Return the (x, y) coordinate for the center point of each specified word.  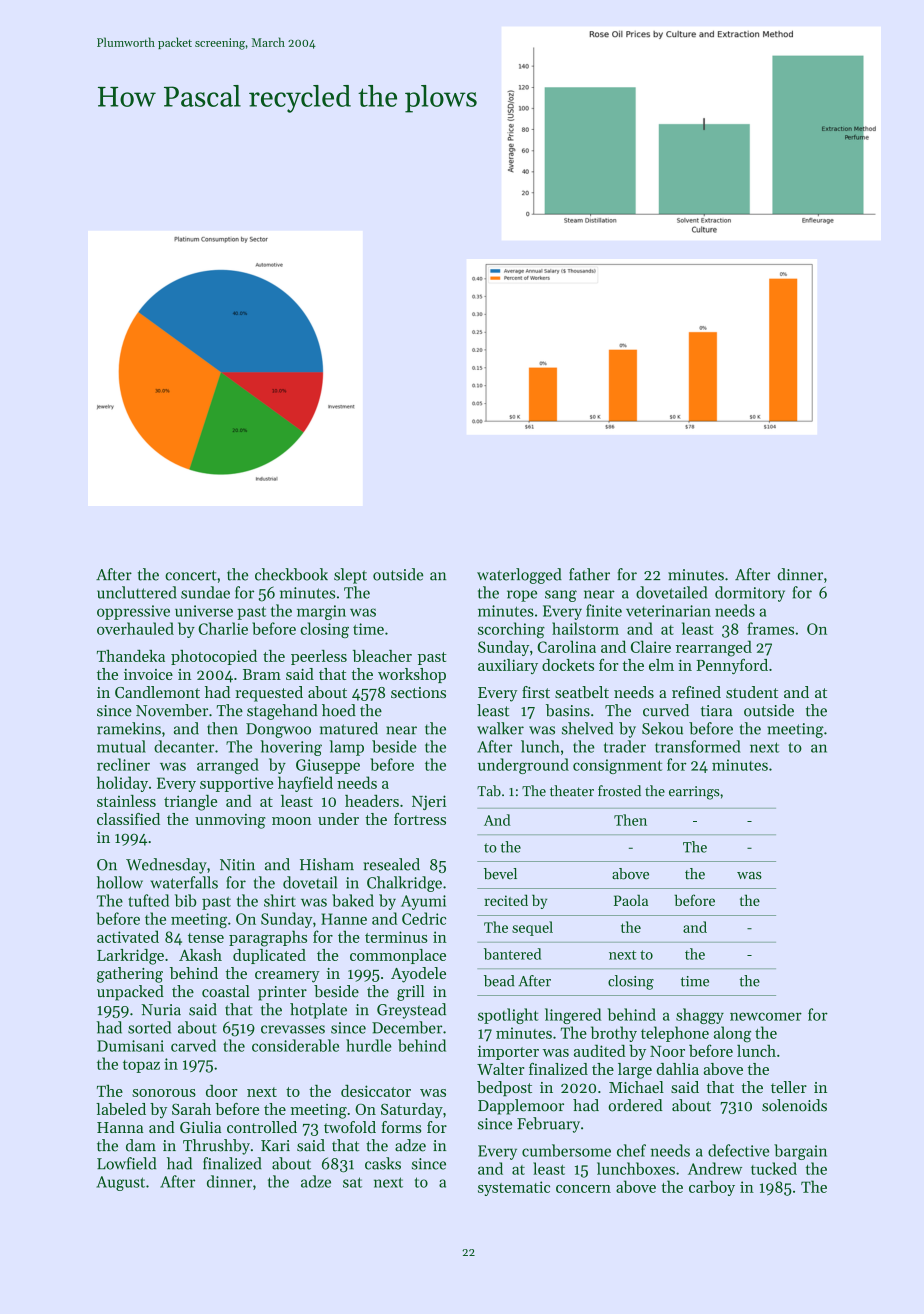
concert (191, 575)
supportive (236, 784)
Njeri (429, 802)
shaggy (700, 1016)
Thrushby (216, 1147)
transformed (697, 746)
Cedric (424, 918)
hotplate (318, 1011)
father (589, 574)
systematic (514, 1188)
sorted (149, 1027)
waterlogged (519, 576)
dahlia (678, 1069)
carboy (712, 1188)
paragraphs (268, 938)
